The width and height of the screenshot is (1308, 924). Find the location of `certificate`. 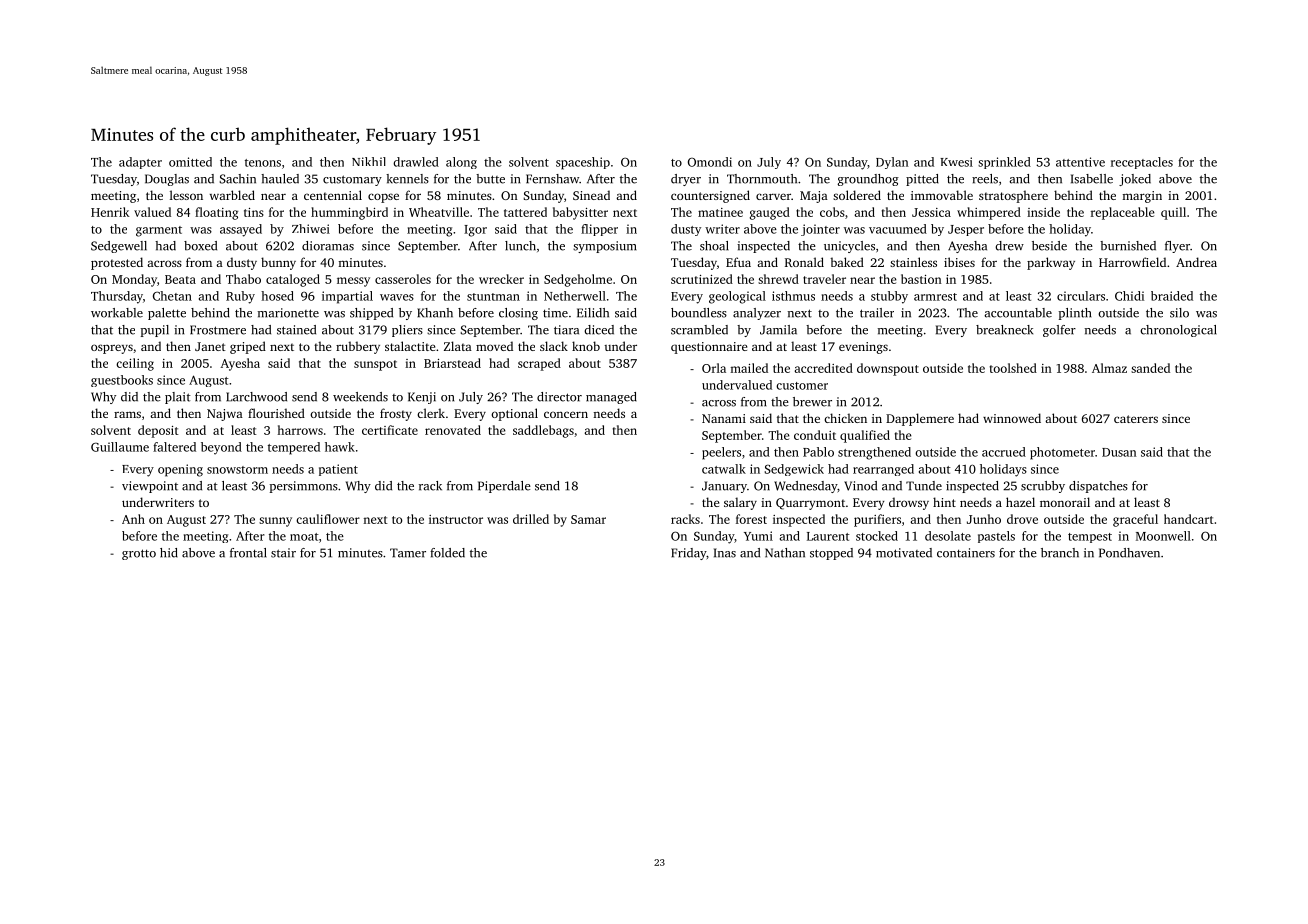

certificate is located at coordinates (390, 430).
